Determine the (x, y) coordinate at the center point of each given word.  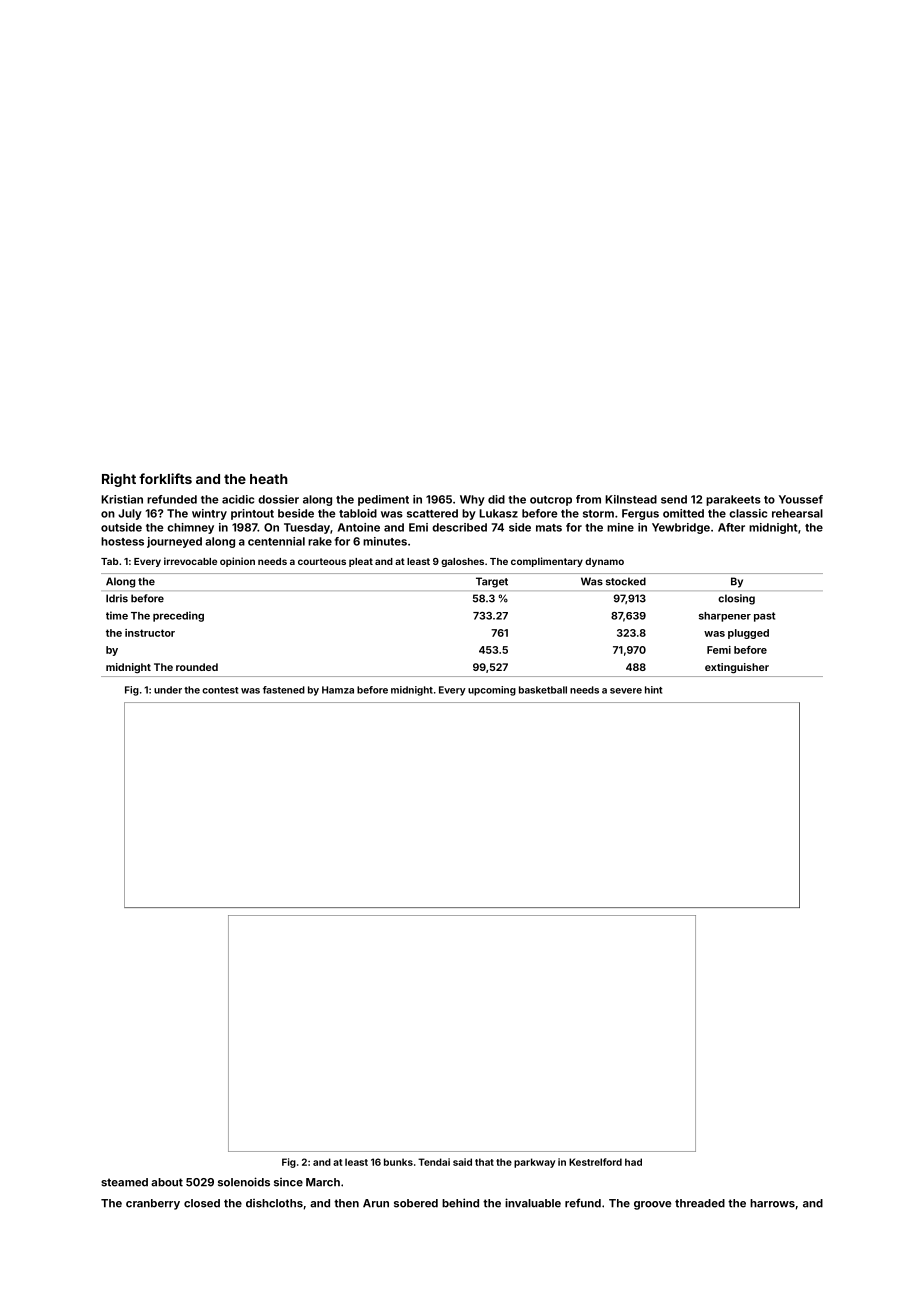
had (633, 1162)
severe (626, 691)
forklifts (165, 478)
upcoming (492, 691)
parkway (534, 1163)
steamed (124, 1182)
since (288, 1182)
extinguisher (737, 668)
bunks (398, 1162)
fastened (284, 690)
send (674, 499)
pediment (383, 500)
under (168, 690)
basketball (543, 690)
